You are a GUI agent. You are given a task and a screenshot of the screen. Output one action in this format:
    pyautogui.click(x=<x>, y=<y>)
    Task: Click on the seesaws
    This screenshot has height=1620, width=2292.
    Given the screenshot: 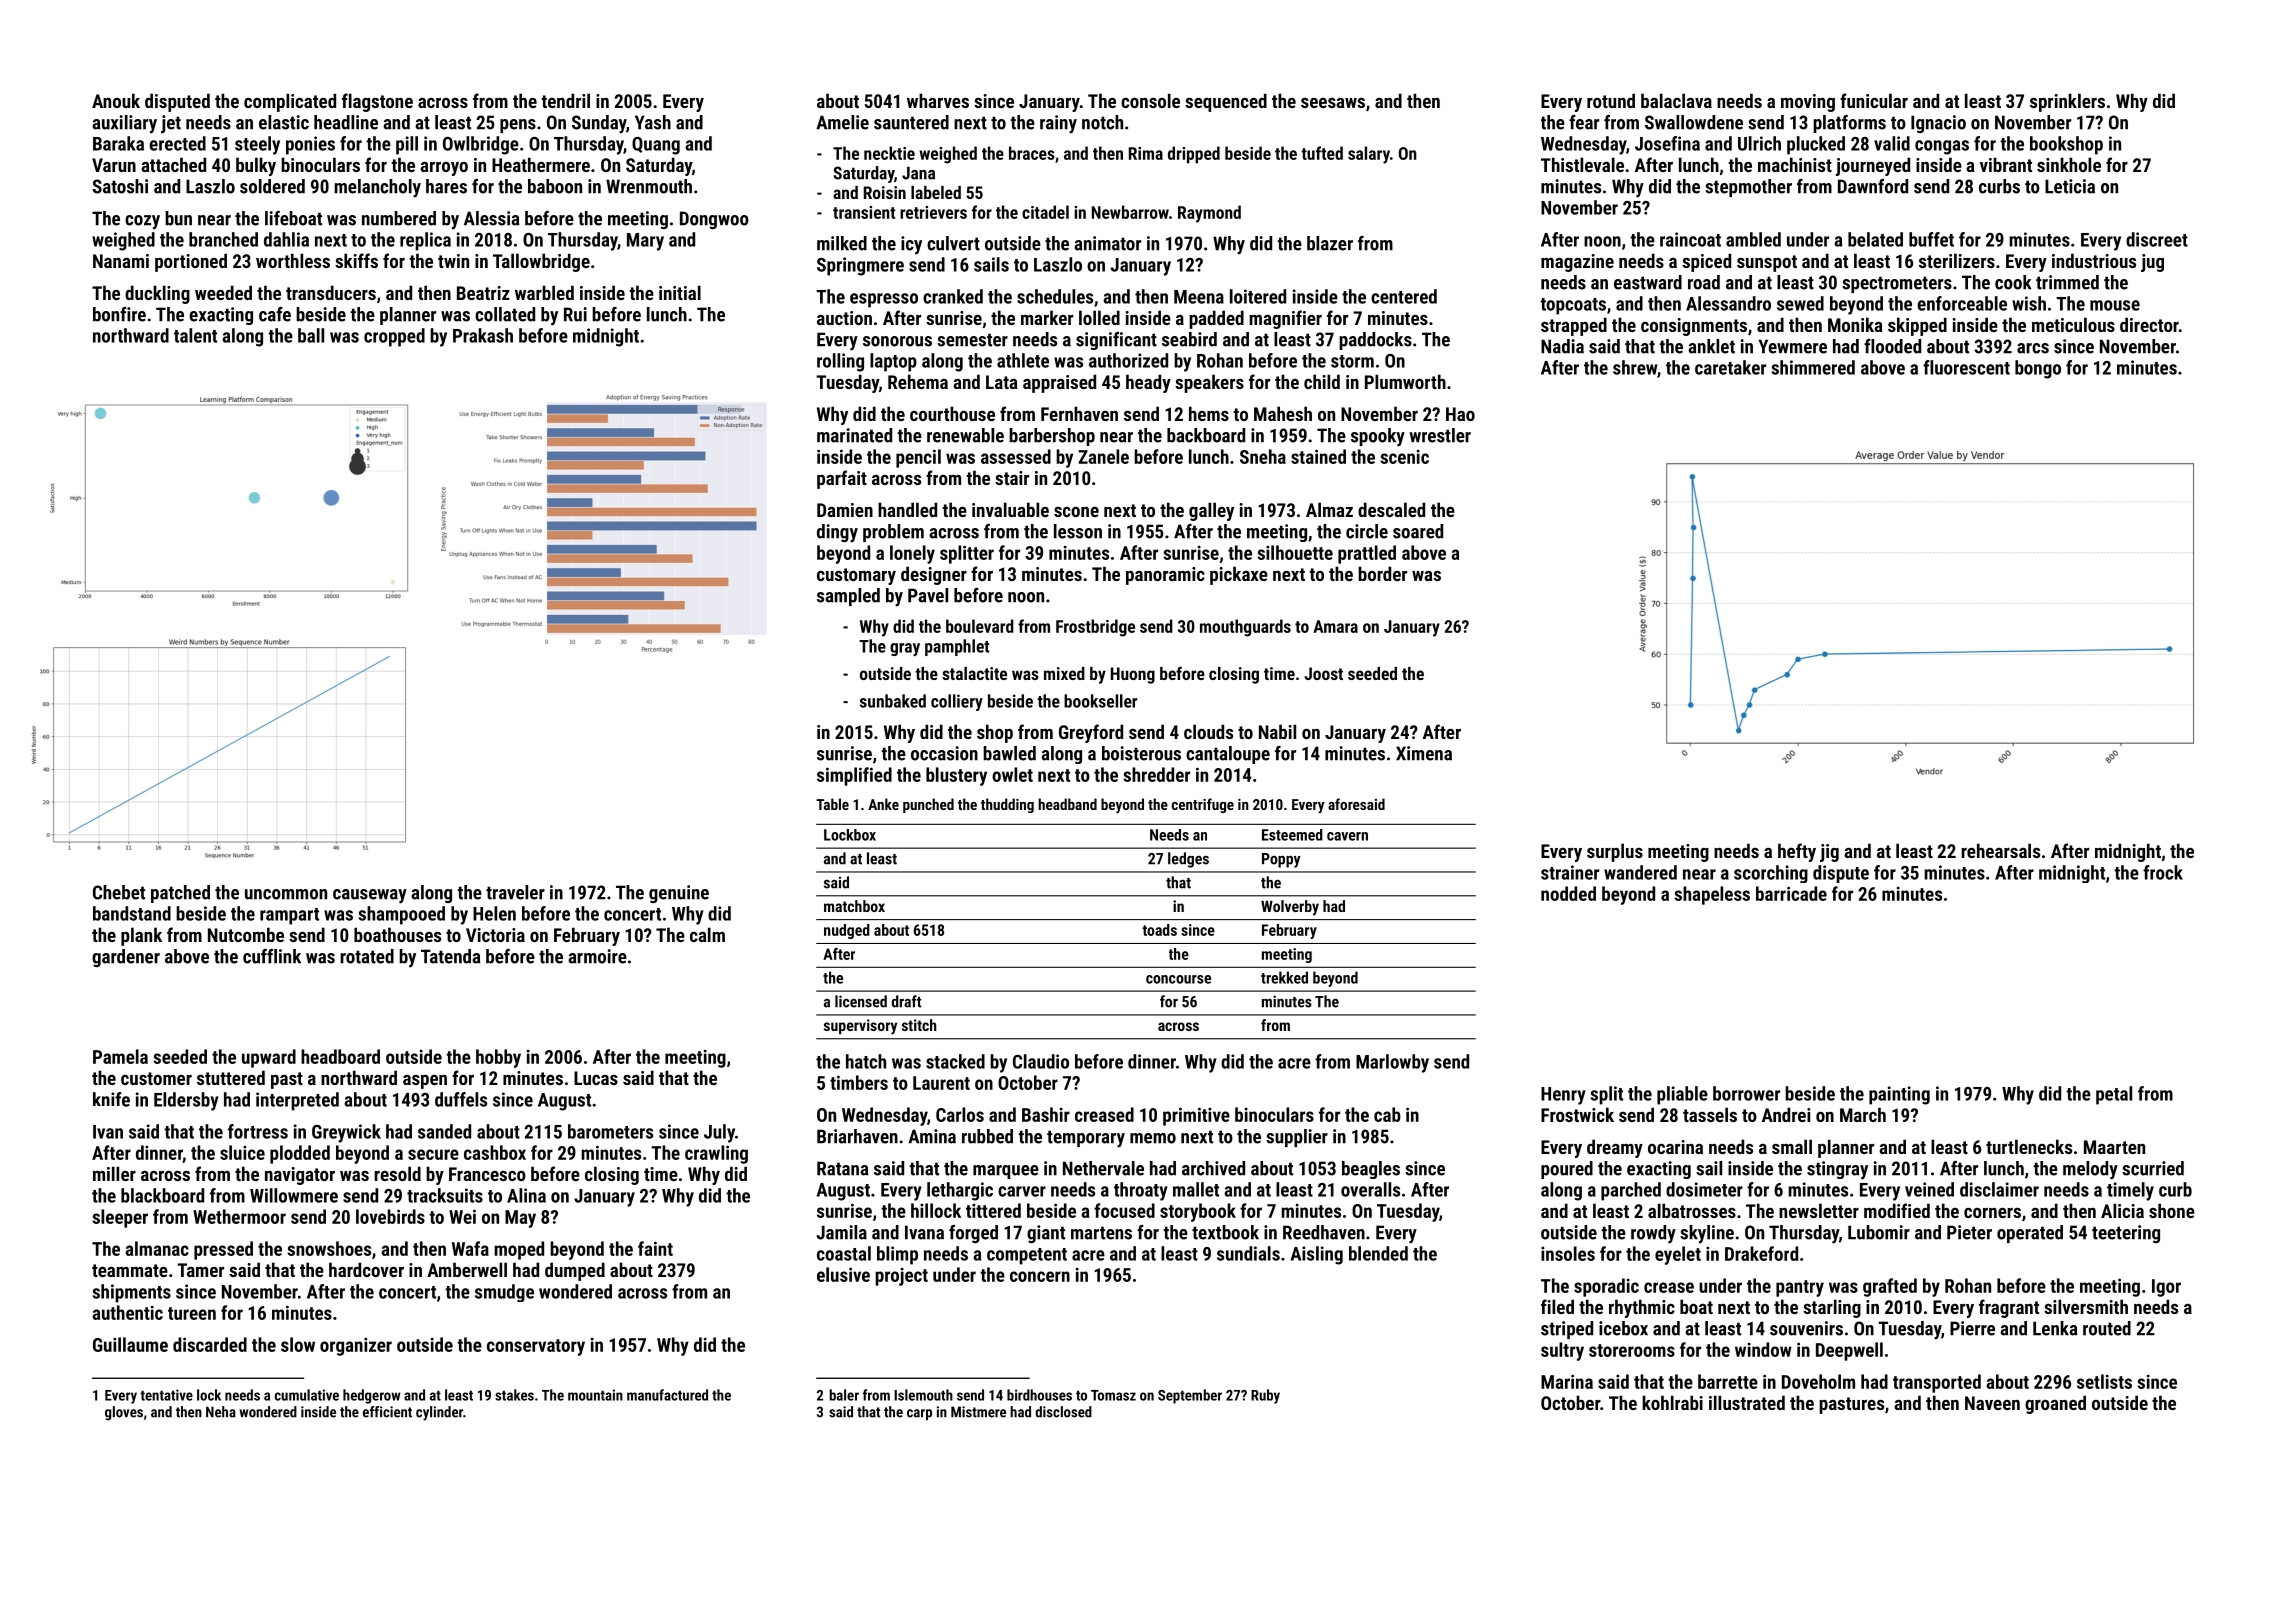 What is the action you would take?
    pyautogui.click(x=1333, y=103)
